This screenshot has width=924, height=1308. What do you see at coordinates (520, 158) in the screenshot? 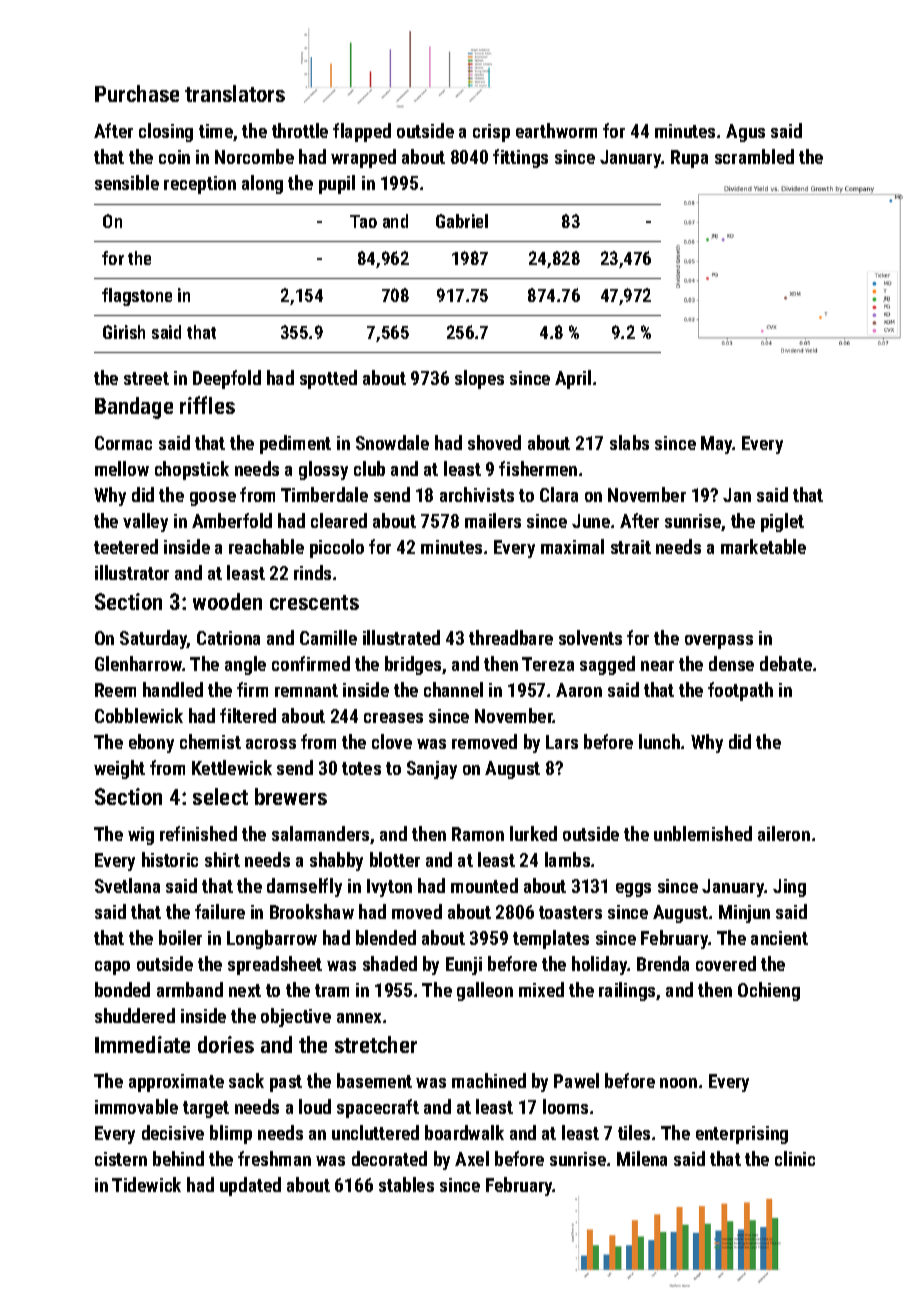
I see `fittings` at bounding box center [520, 158].
